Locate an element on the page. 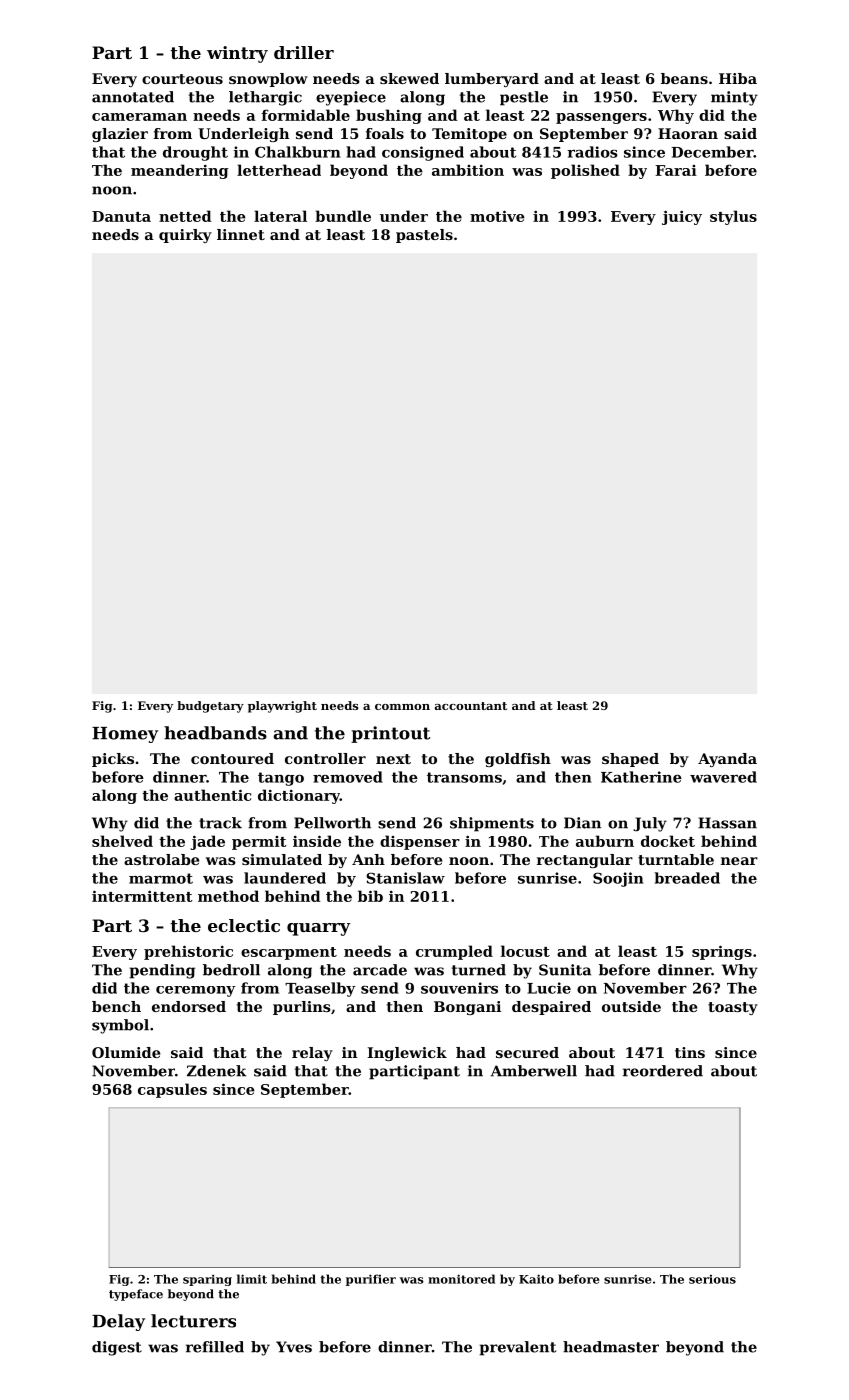 This image has width=849, height=1400. beans is located at coordinates (684, 78).
